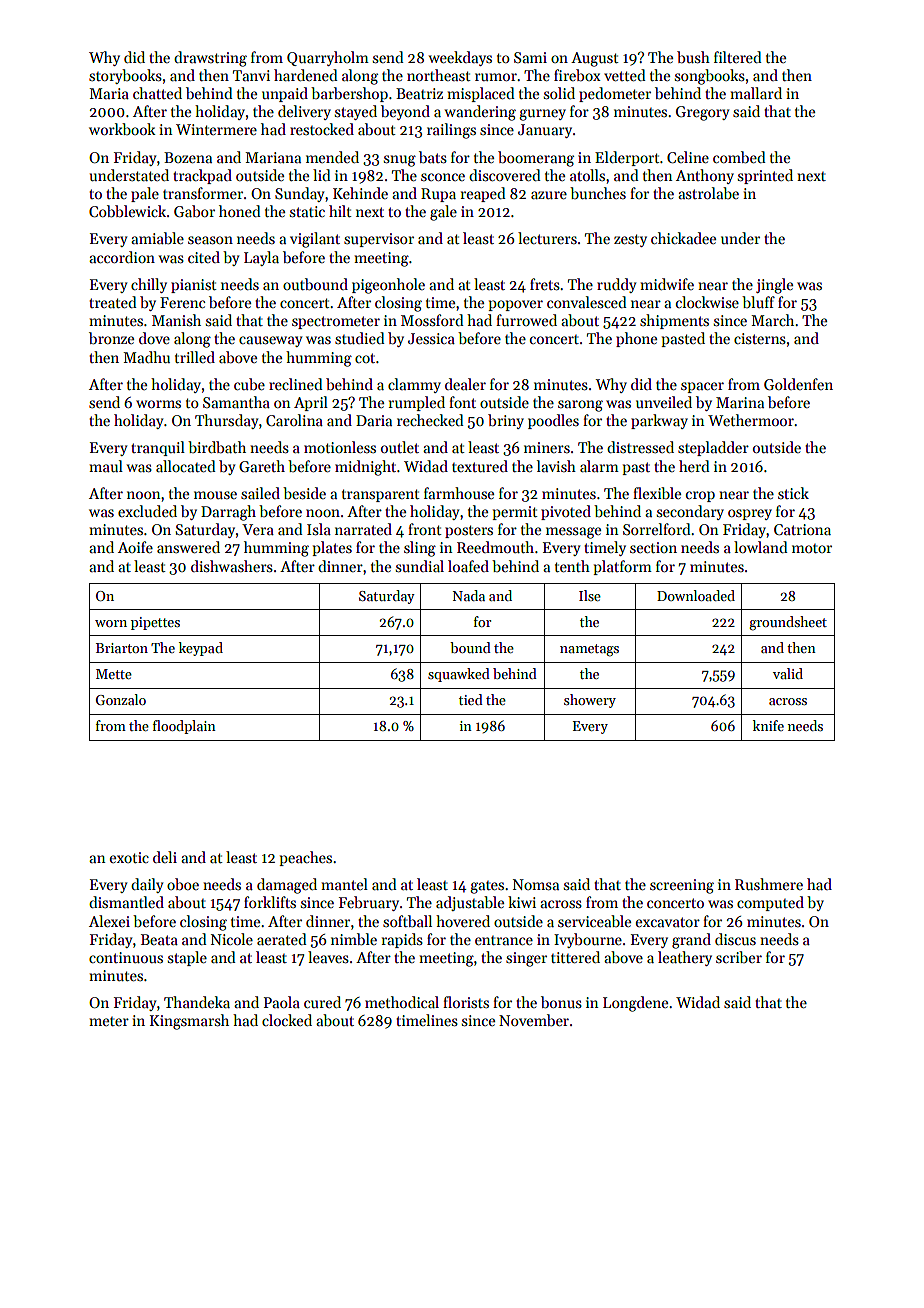 The width and height of the screenshot is (924, 1308). I want to click on filtered, so click(738, 57).
